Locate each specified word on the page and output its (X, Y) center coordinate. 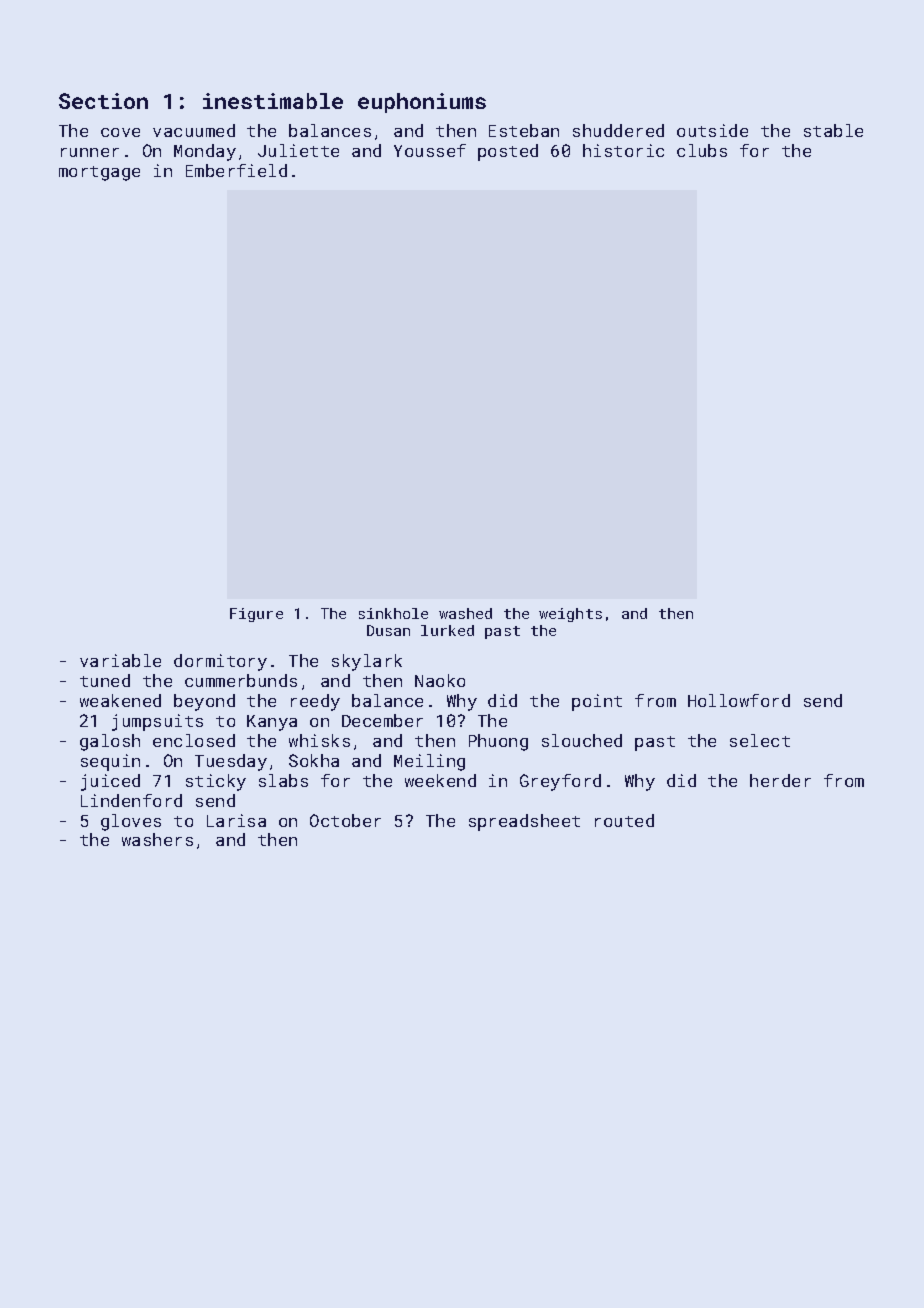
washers (157, 839)
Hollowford (739, 700)
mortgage (99, 173)
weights (570, 615)
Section (103, 101)
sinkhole (393, 613)
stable (833, 130)
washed (465, 613)
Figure (256, 615)
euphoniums (422, 103)
